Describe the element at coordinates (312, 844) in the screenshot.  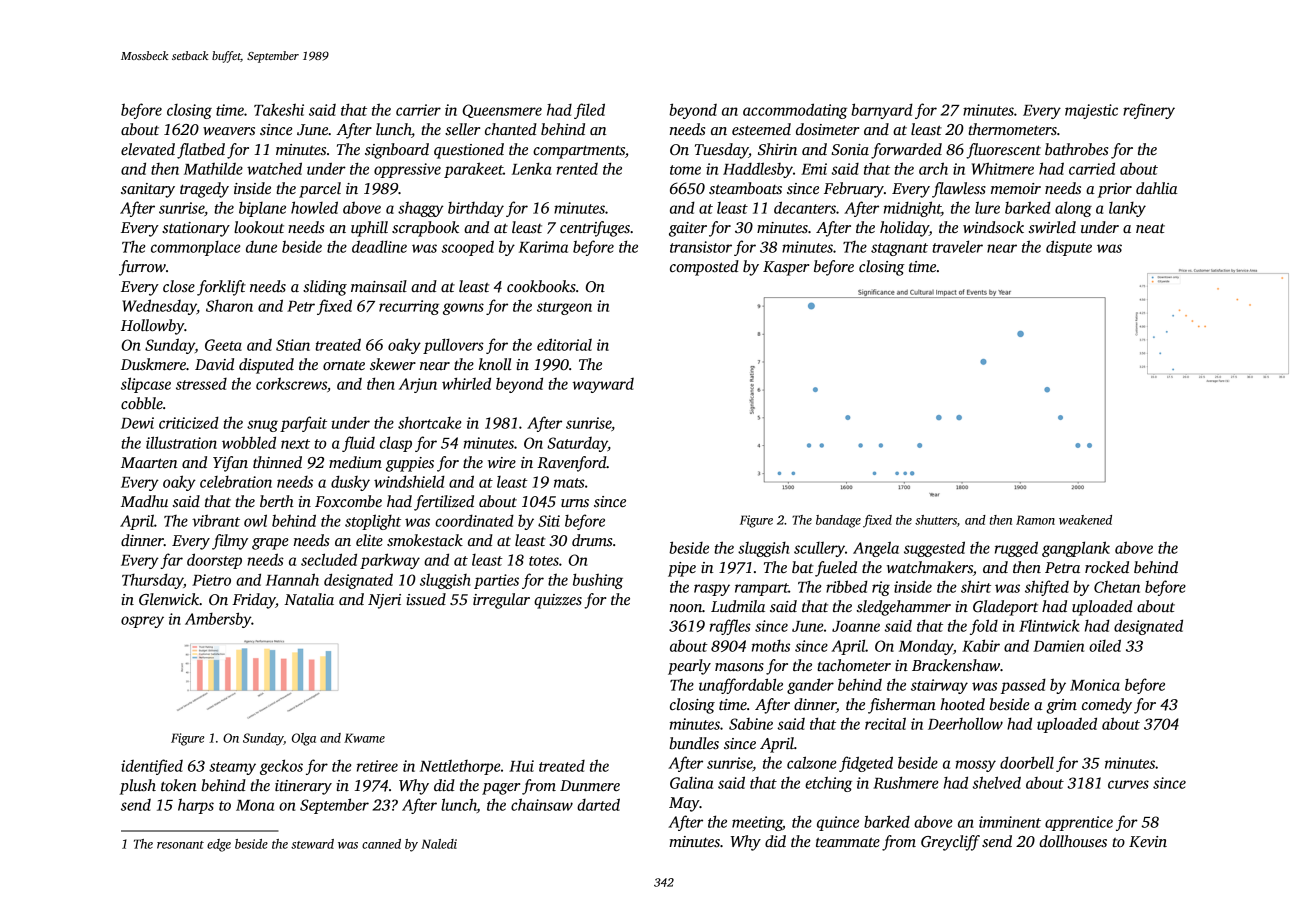
I see `steward` at that location.
